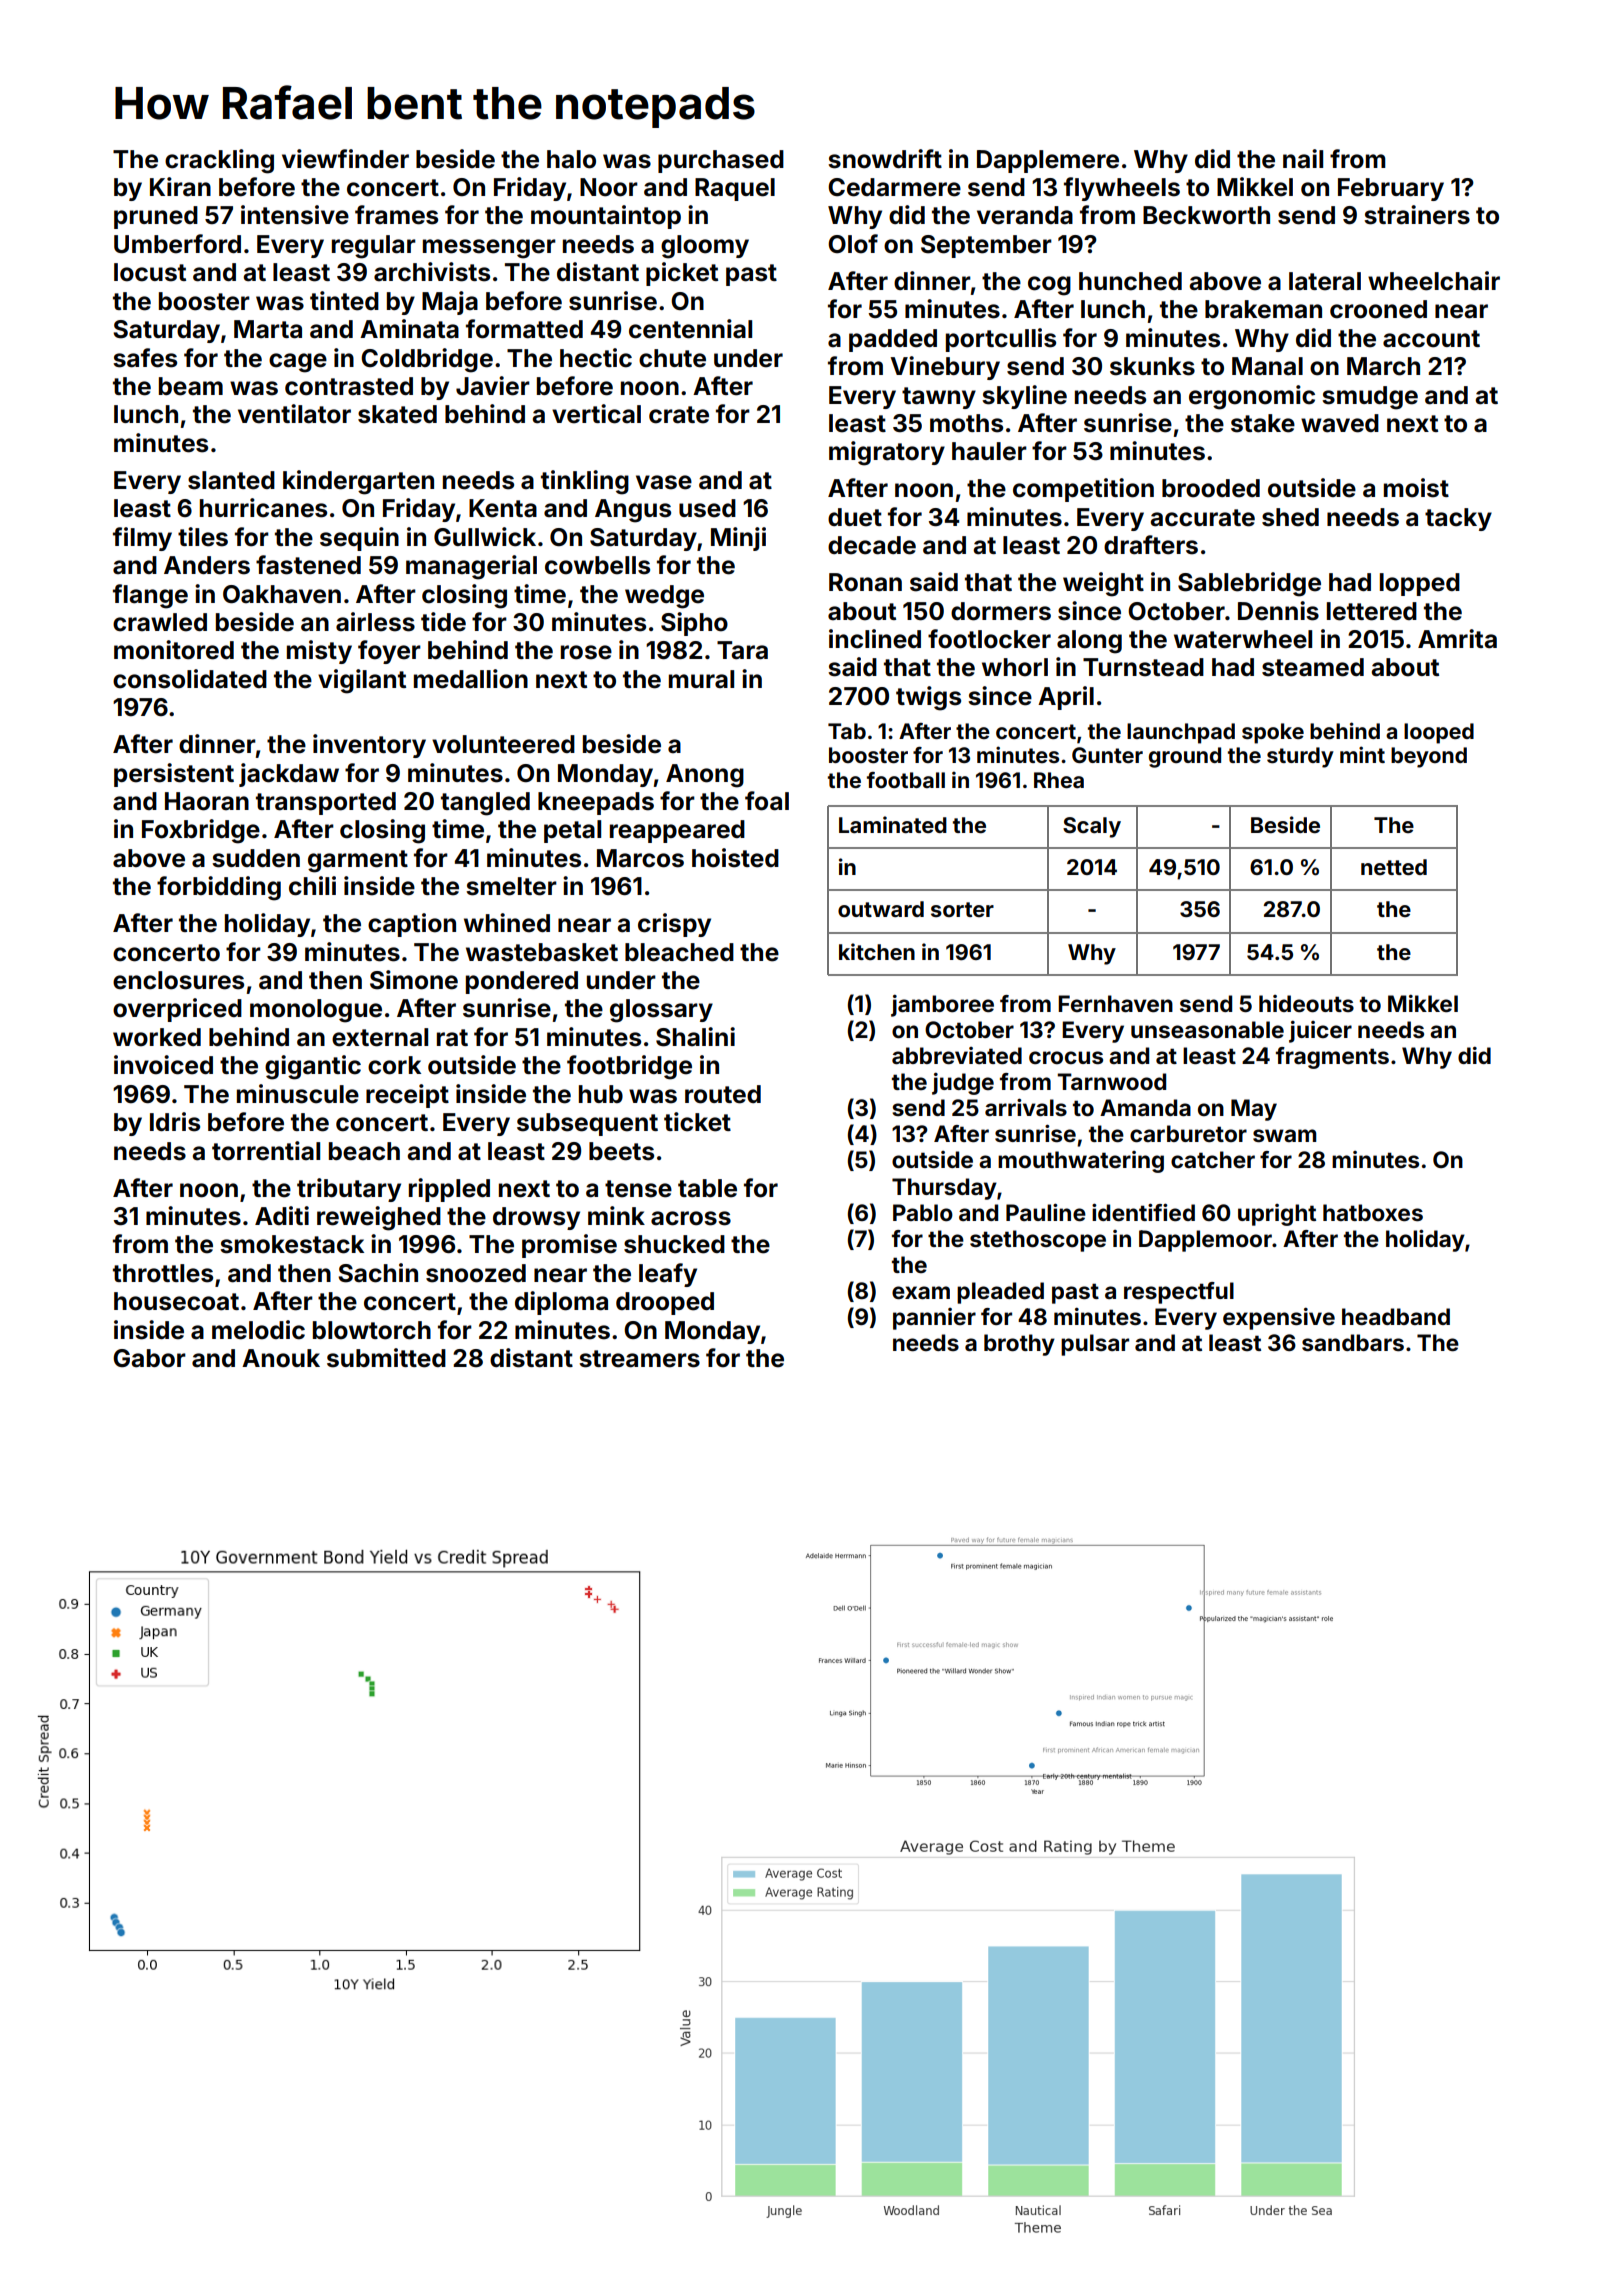  Describe the element at coordinates (1420, 584) in the screenshot. I see `lopped` at that location.
